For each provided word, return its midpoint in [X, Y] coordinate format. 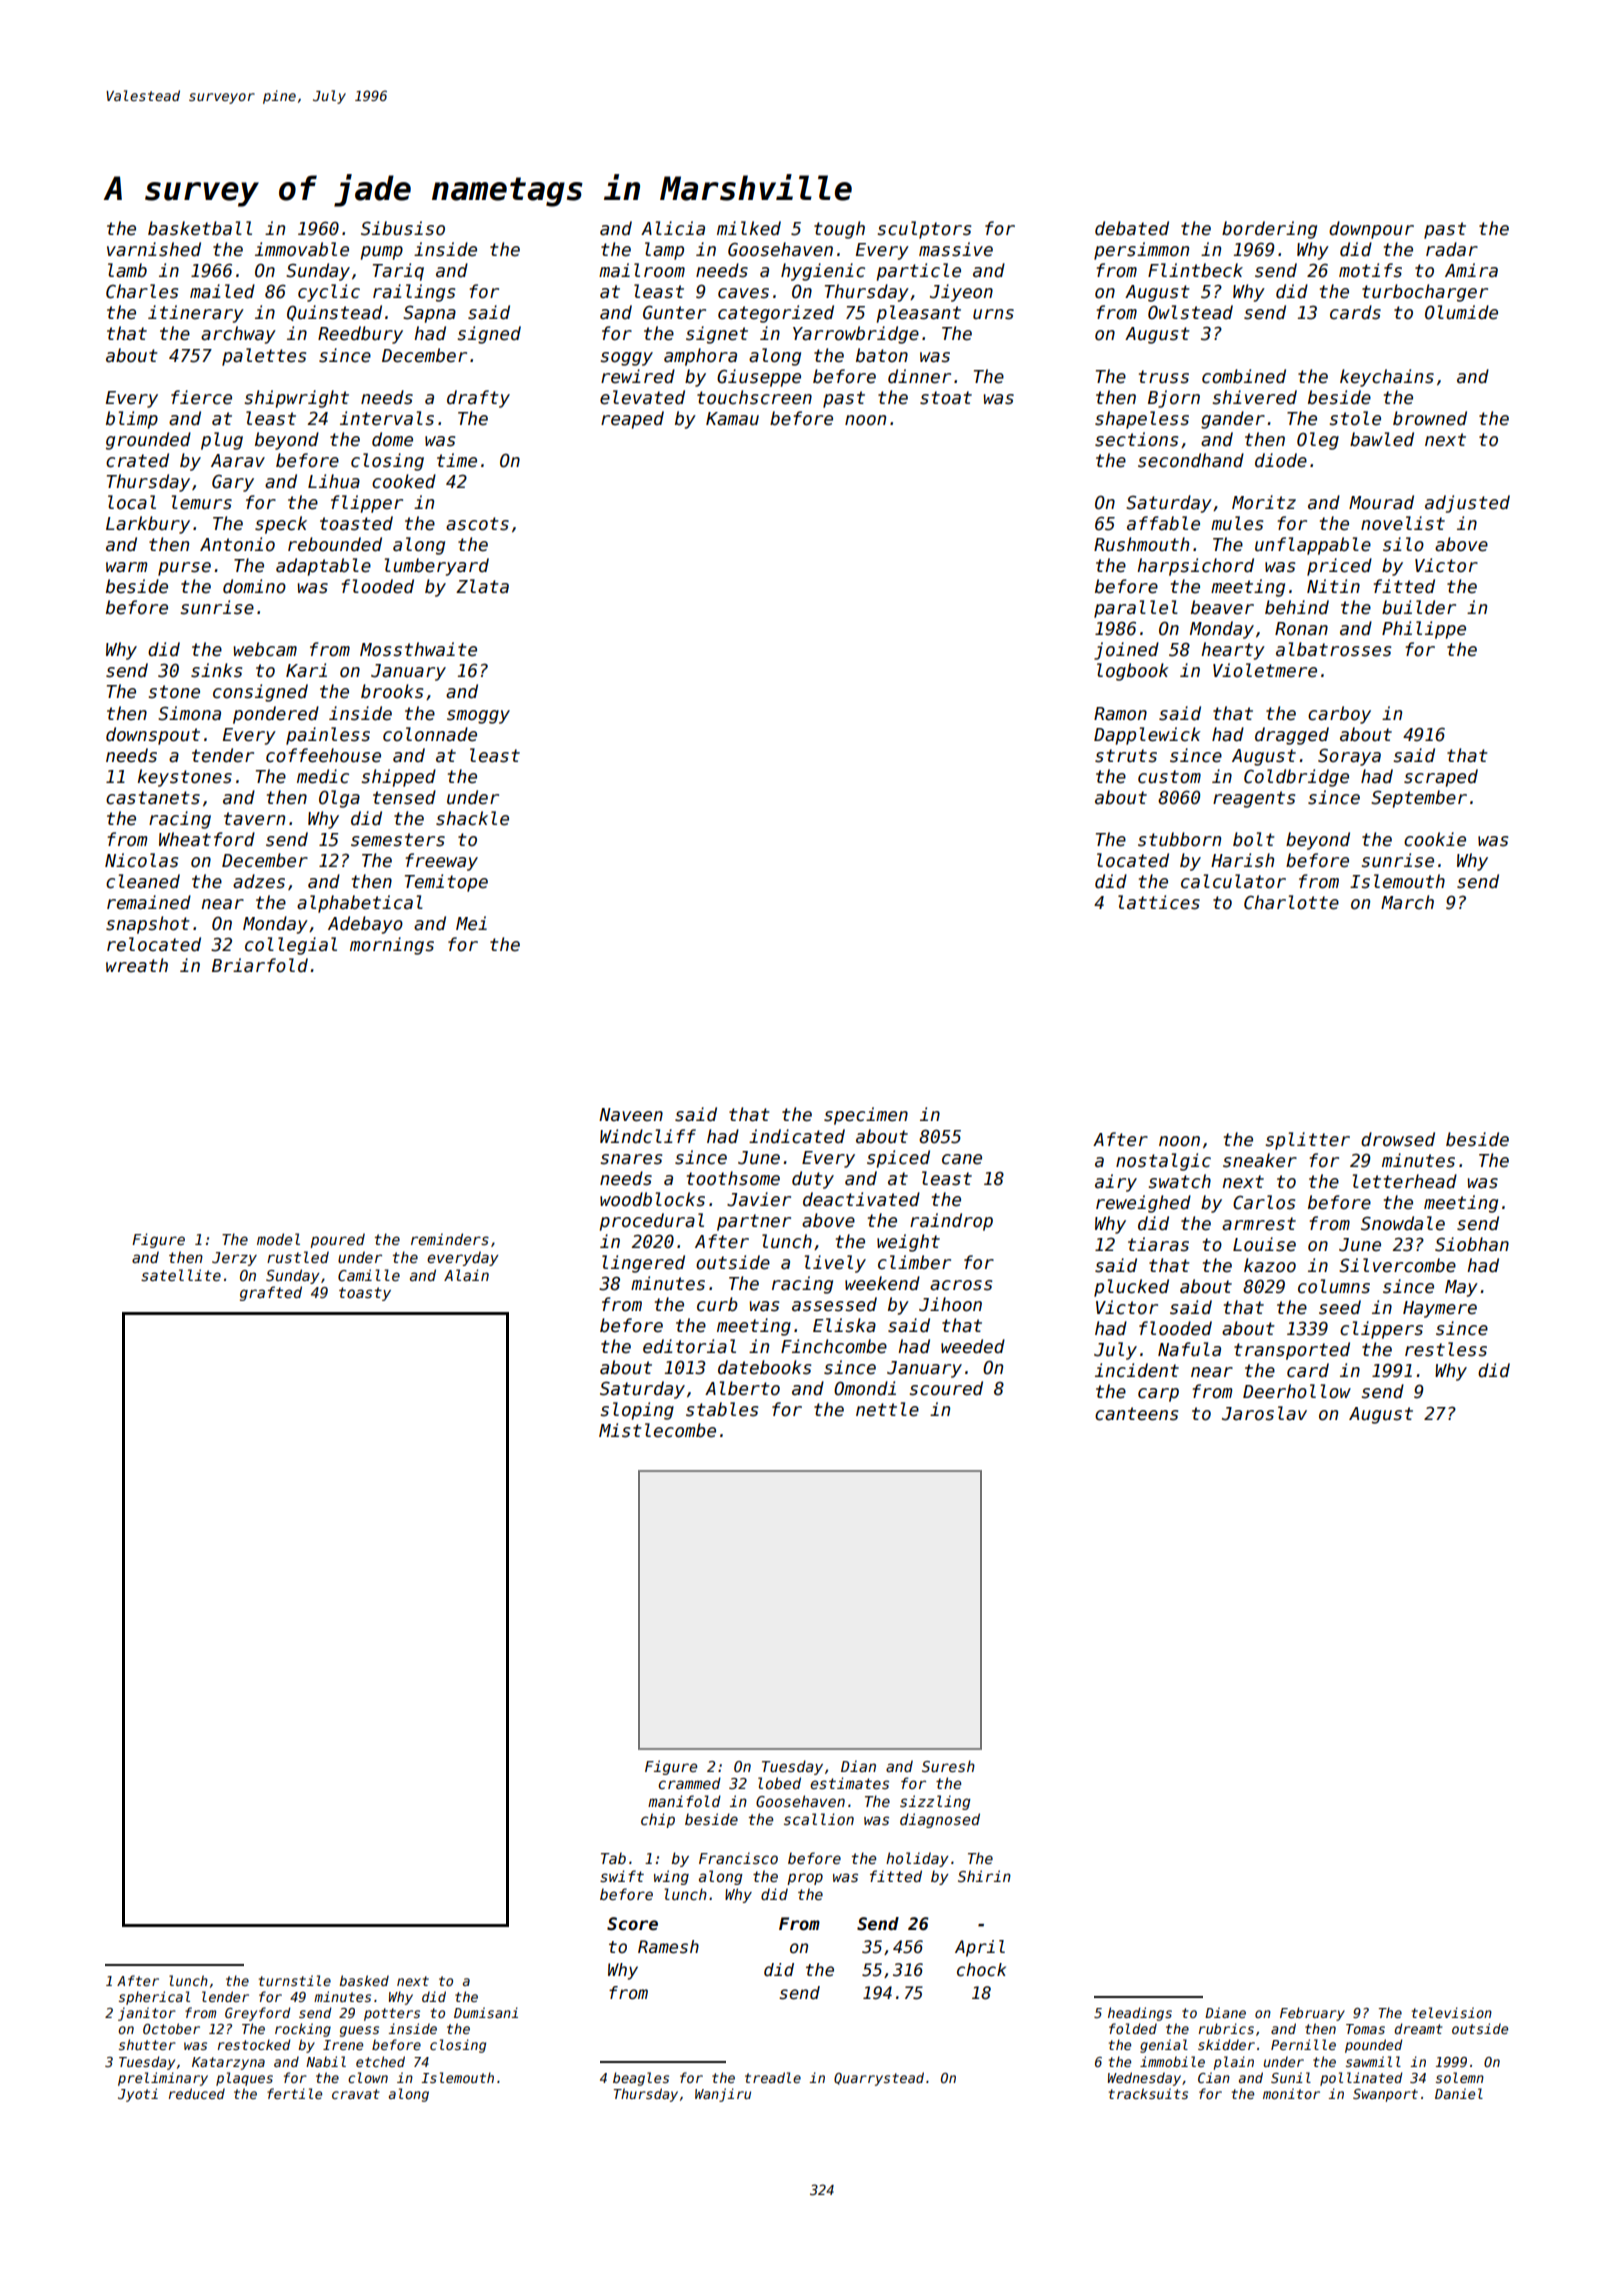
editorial [689, 1346]
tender [223, 755]
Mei [471, 923]
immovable [302, 249]
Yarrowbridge [856, 335]
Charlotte [1291, 902]
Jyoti [138, 2095]
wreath [137, 965]
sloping [637, 1411]
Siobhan [1472, 1244]
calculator [1233, 881]
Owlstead [1190, 312]
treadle [773, 2077]
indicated [797, 1136]
